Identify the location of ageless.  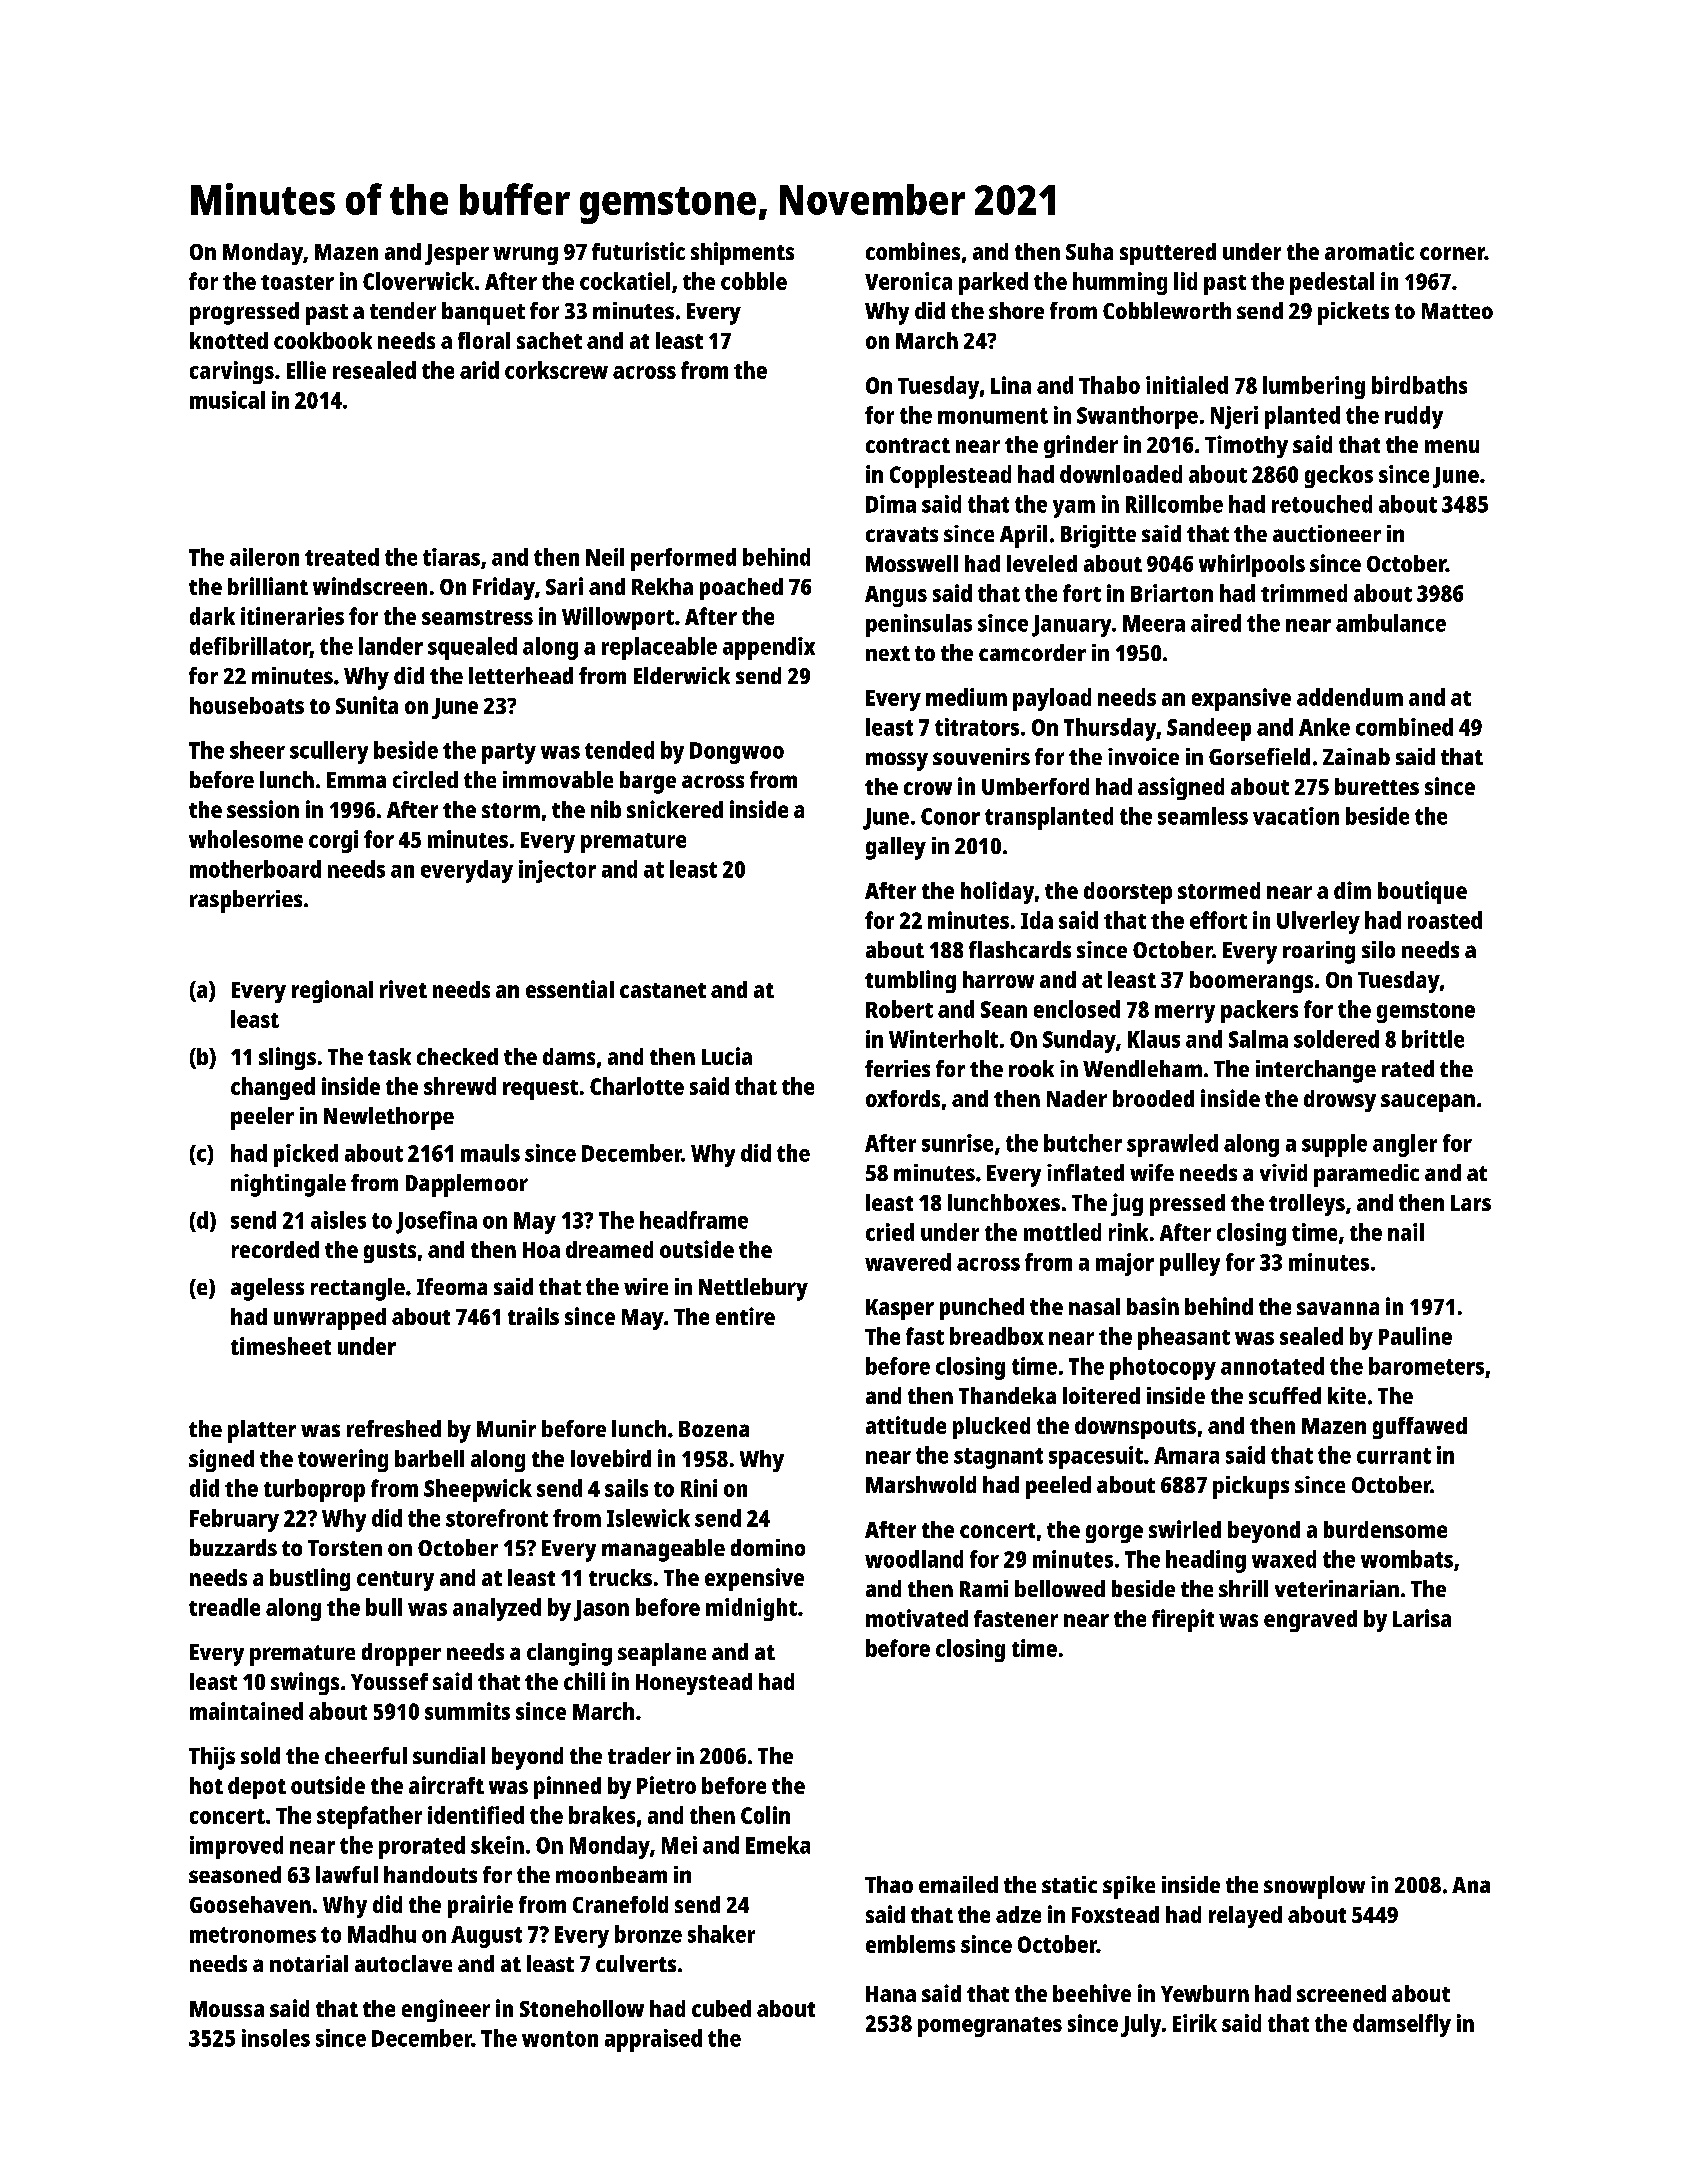
(267, 1289).
